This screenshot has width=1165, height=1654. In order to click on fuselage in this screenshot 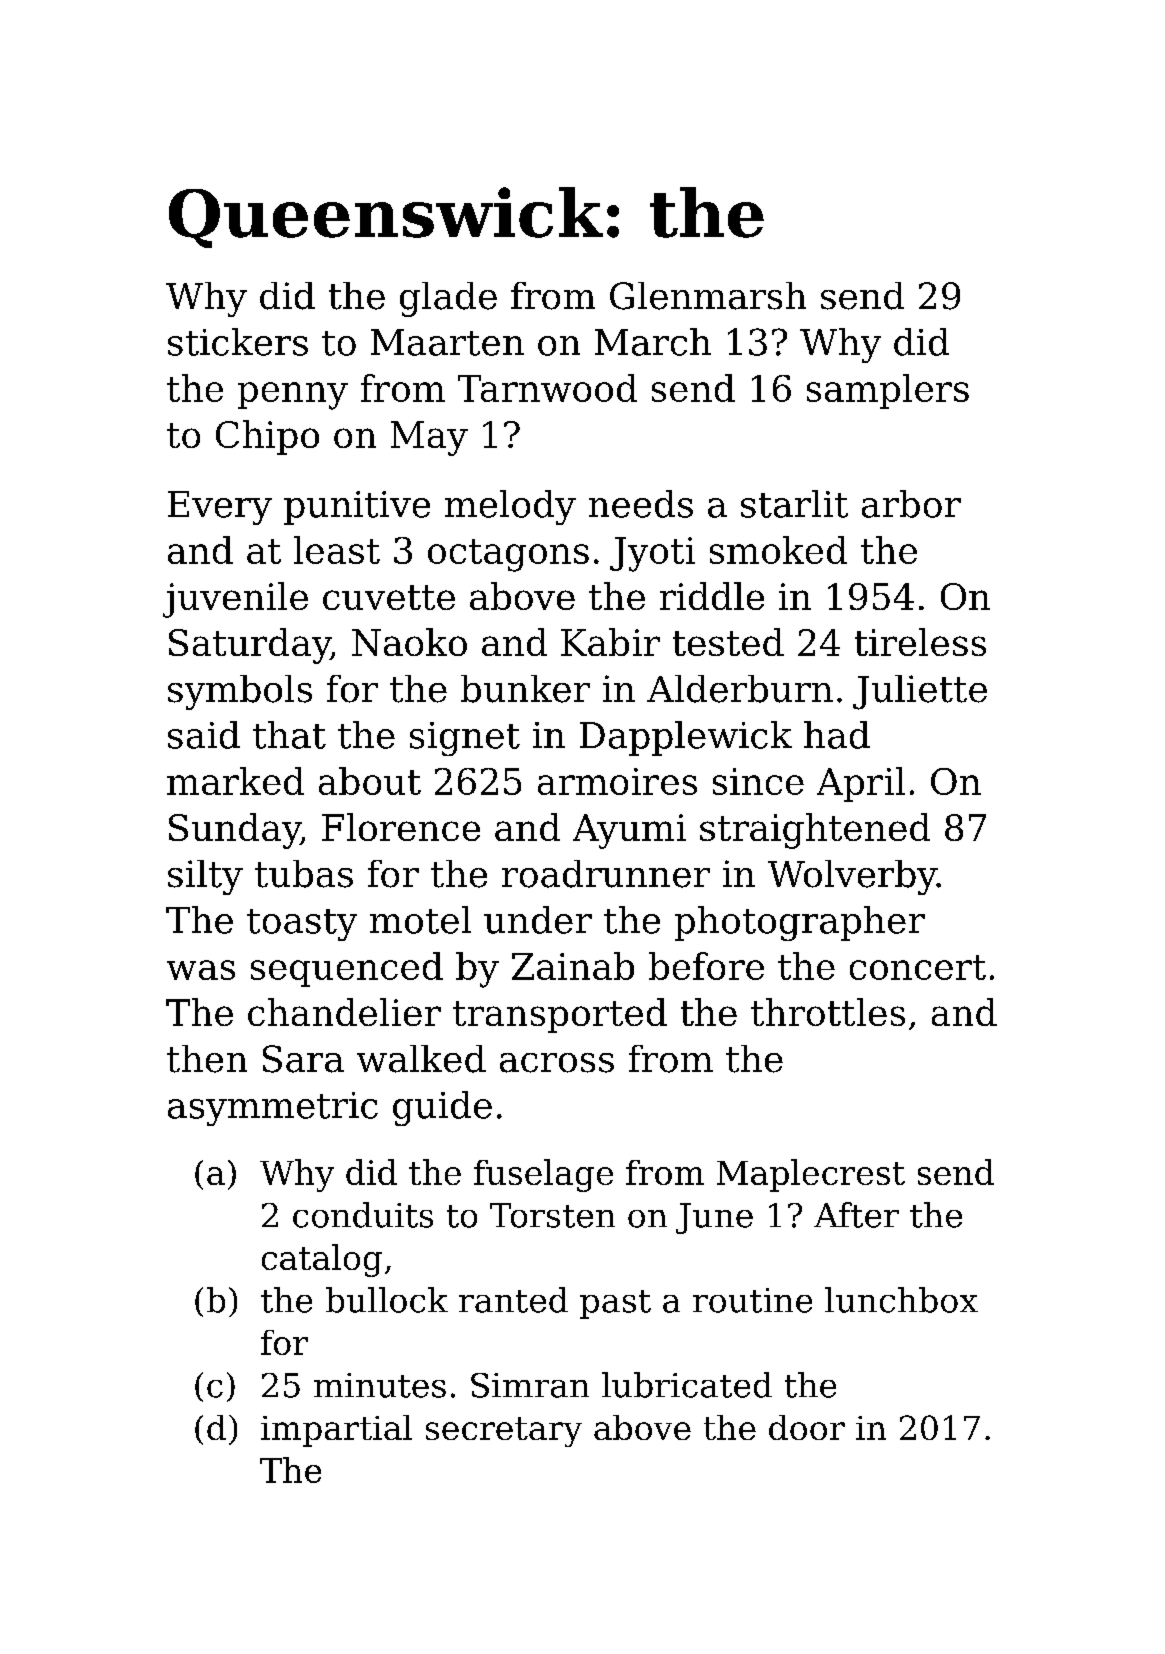, I will do `click(543, 1175)`.
